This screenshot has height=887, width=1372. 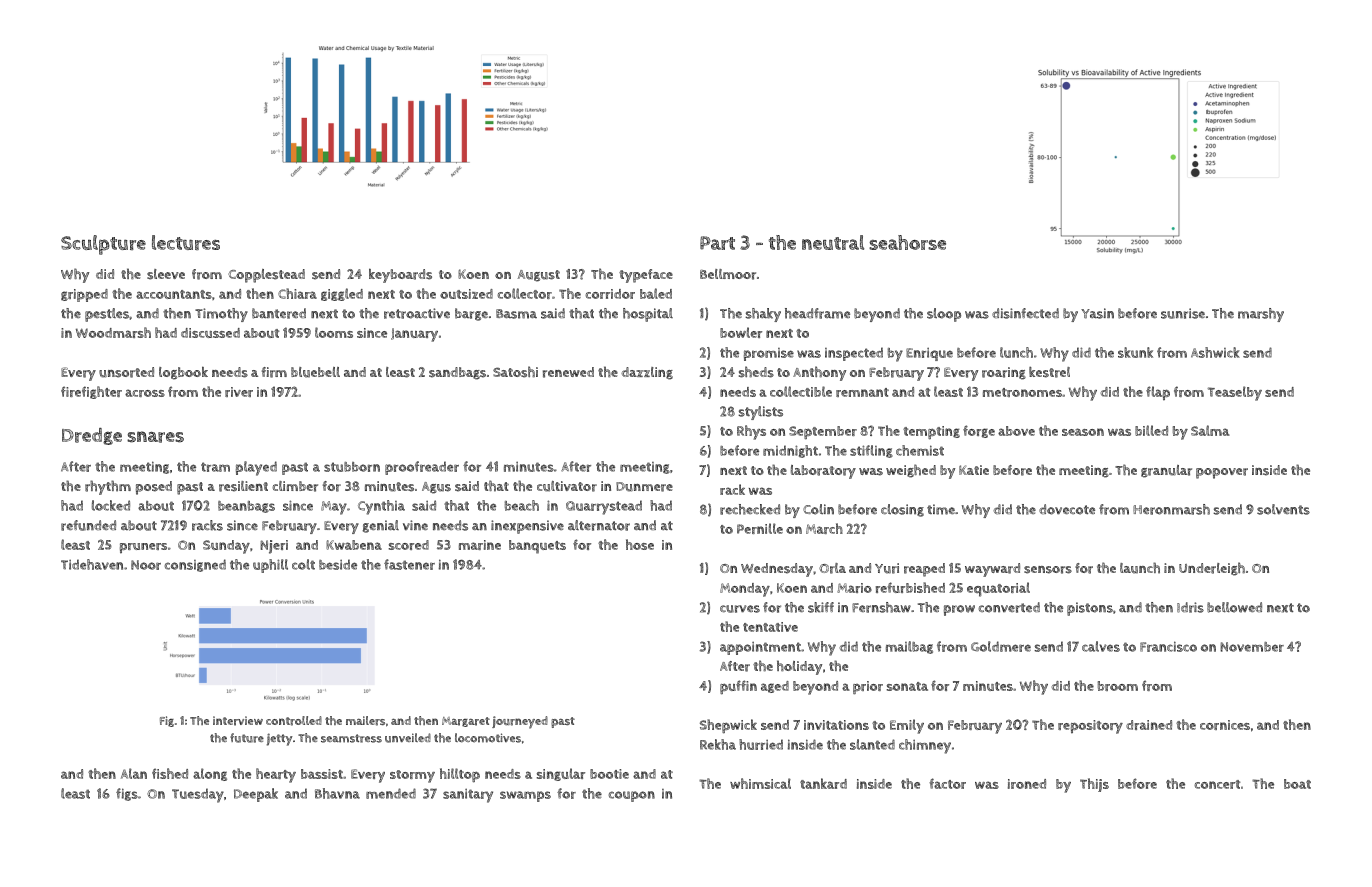 I want to click on hose, so click(x=640, y=544).
